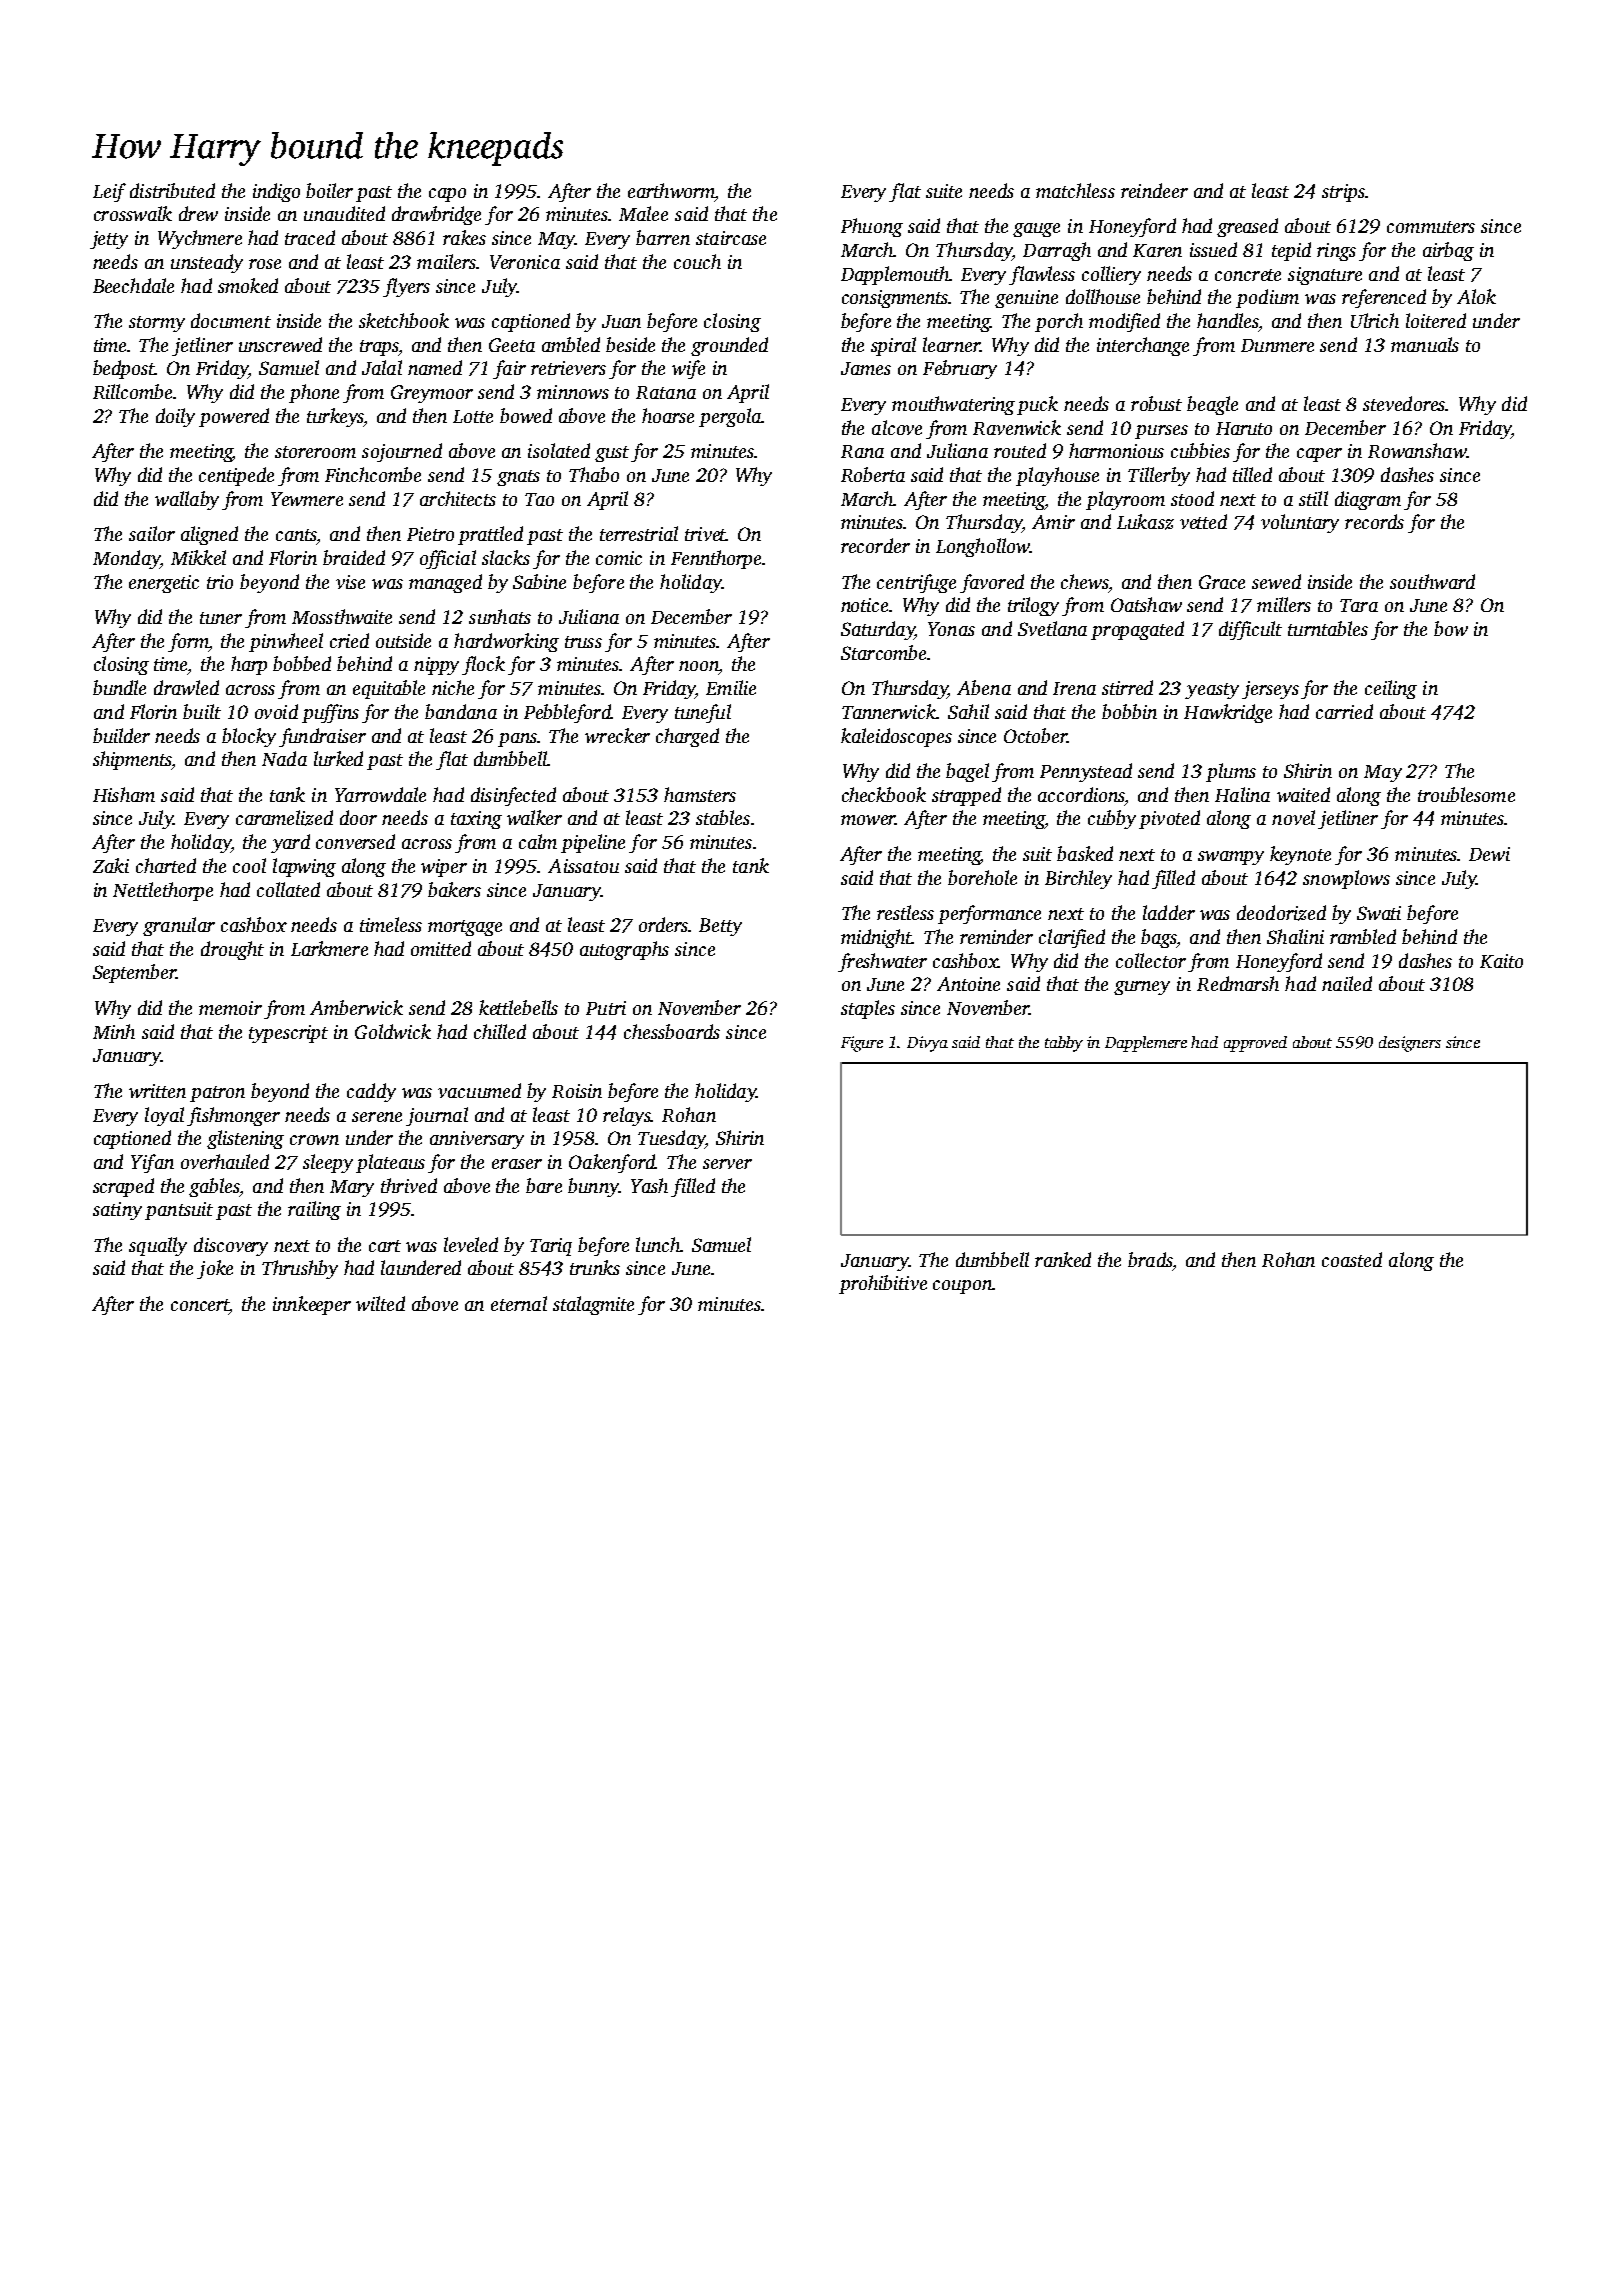 This document has width=1620, height=2292. Describe the element at coordinates (872, 227) in the document. I see `Phuong` at that location.
